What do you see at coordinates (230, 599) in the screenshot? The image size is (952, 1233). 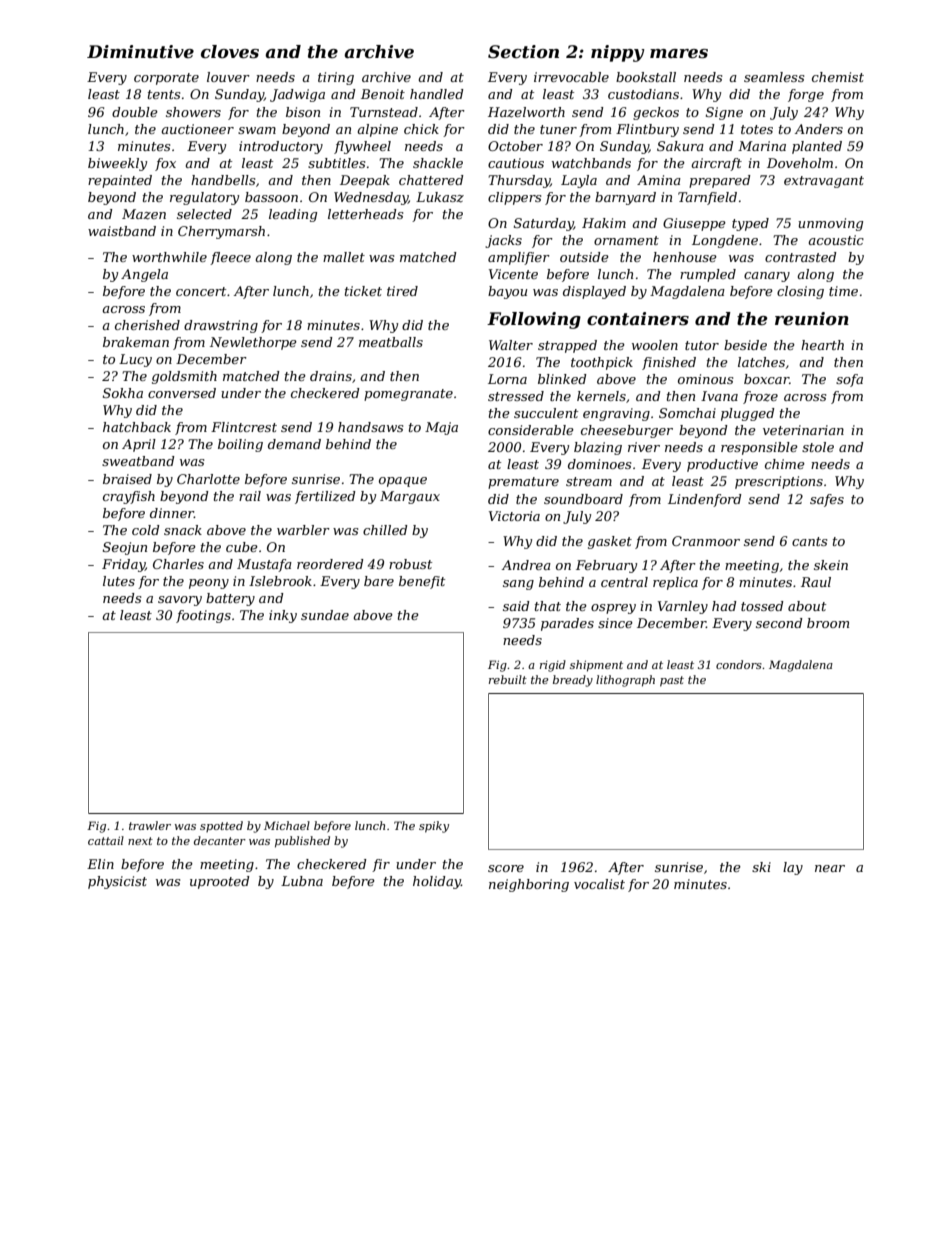 I see `battery` at bounding box center [230, 599].
